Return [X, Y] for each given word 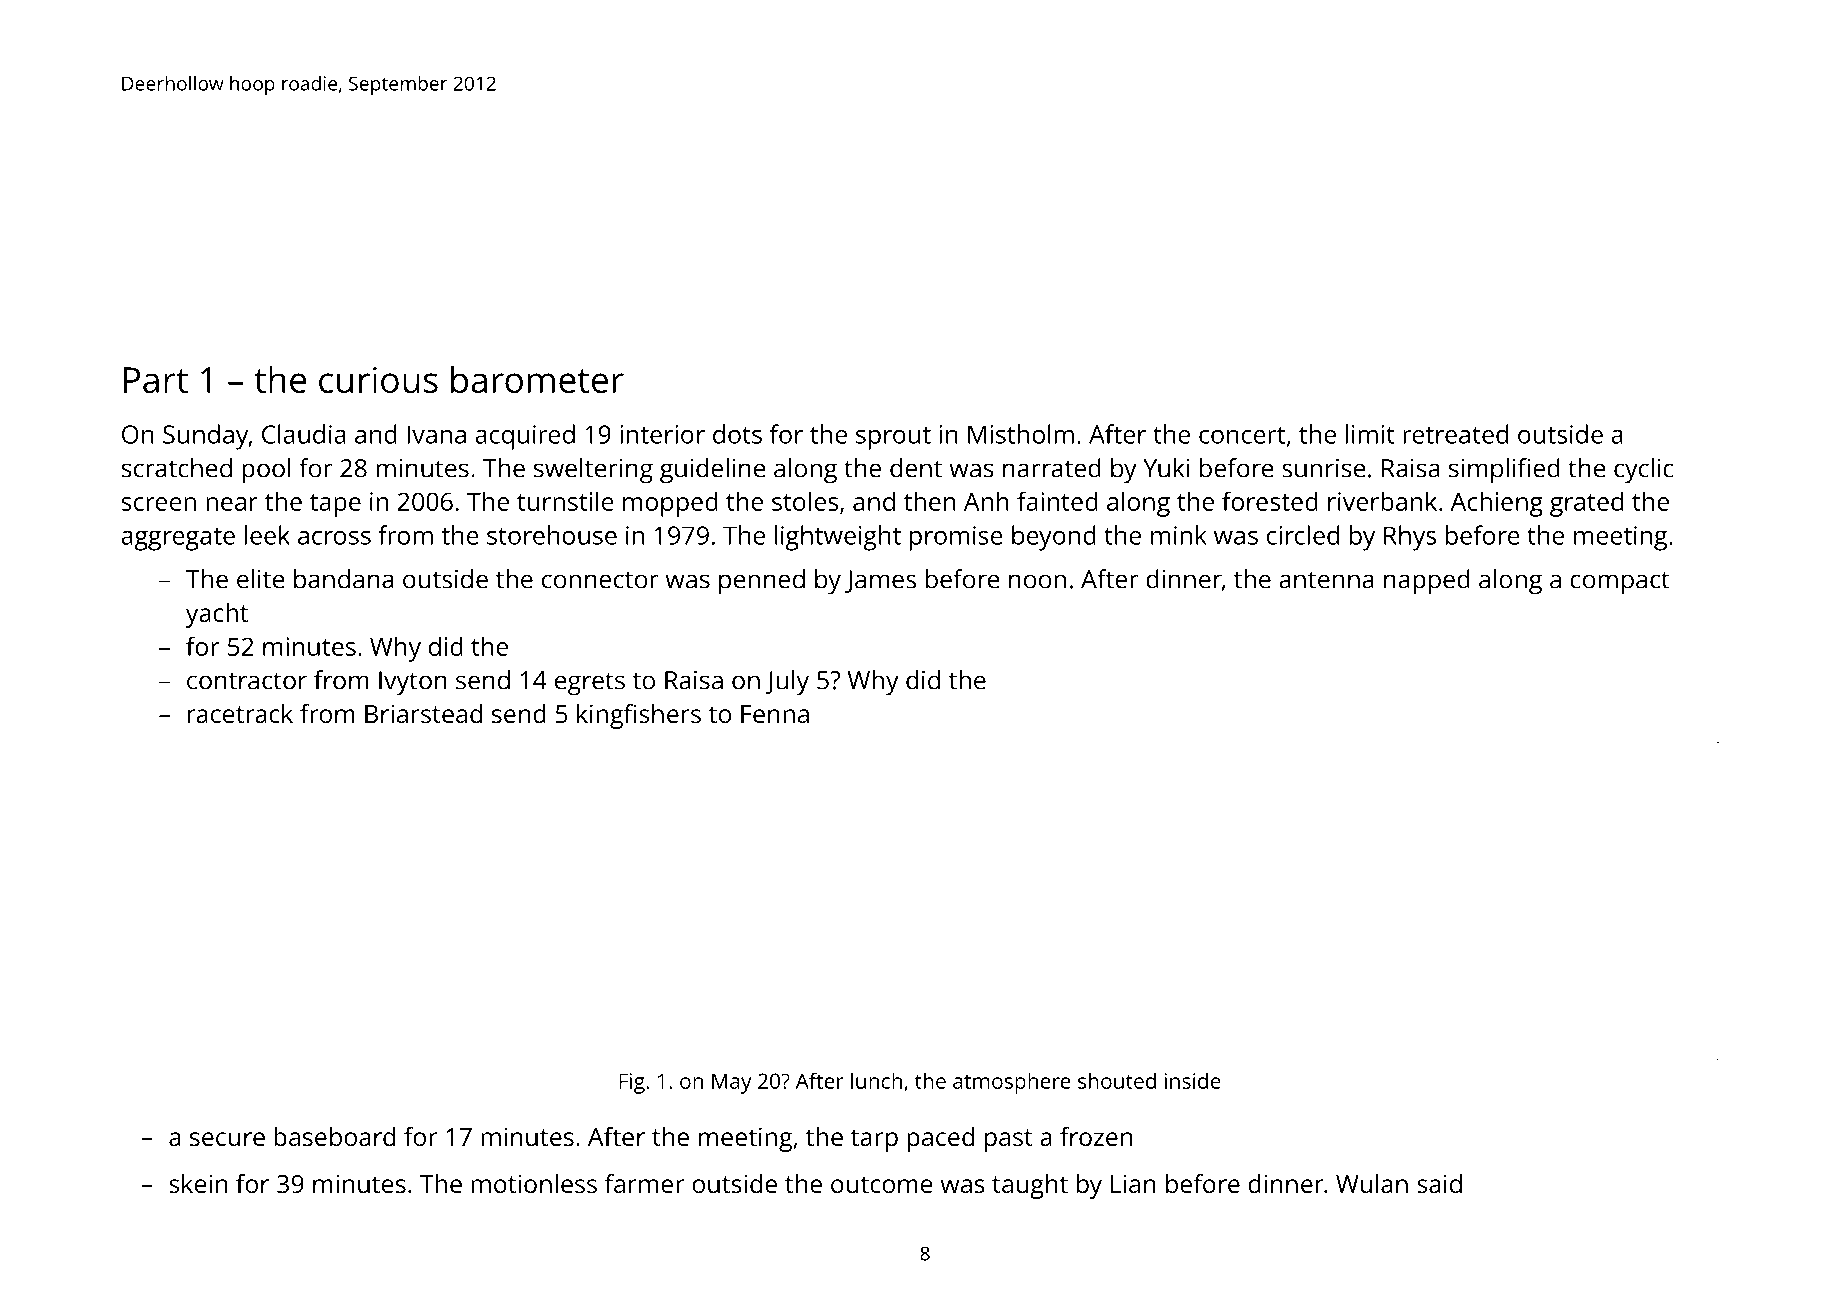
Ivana [436, 434]
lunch [876, 1080]
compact [1620, 583]
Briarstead [423, 713]
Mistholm [1021, 434]
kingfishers [639, 716]
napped [1427, 582]
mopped [670, 504]
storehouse [552, 535]
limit [1370, 434]
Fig [632, 1083]
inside [1193, 1081]
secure [227, 1139]
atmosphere [1011, 1083]
